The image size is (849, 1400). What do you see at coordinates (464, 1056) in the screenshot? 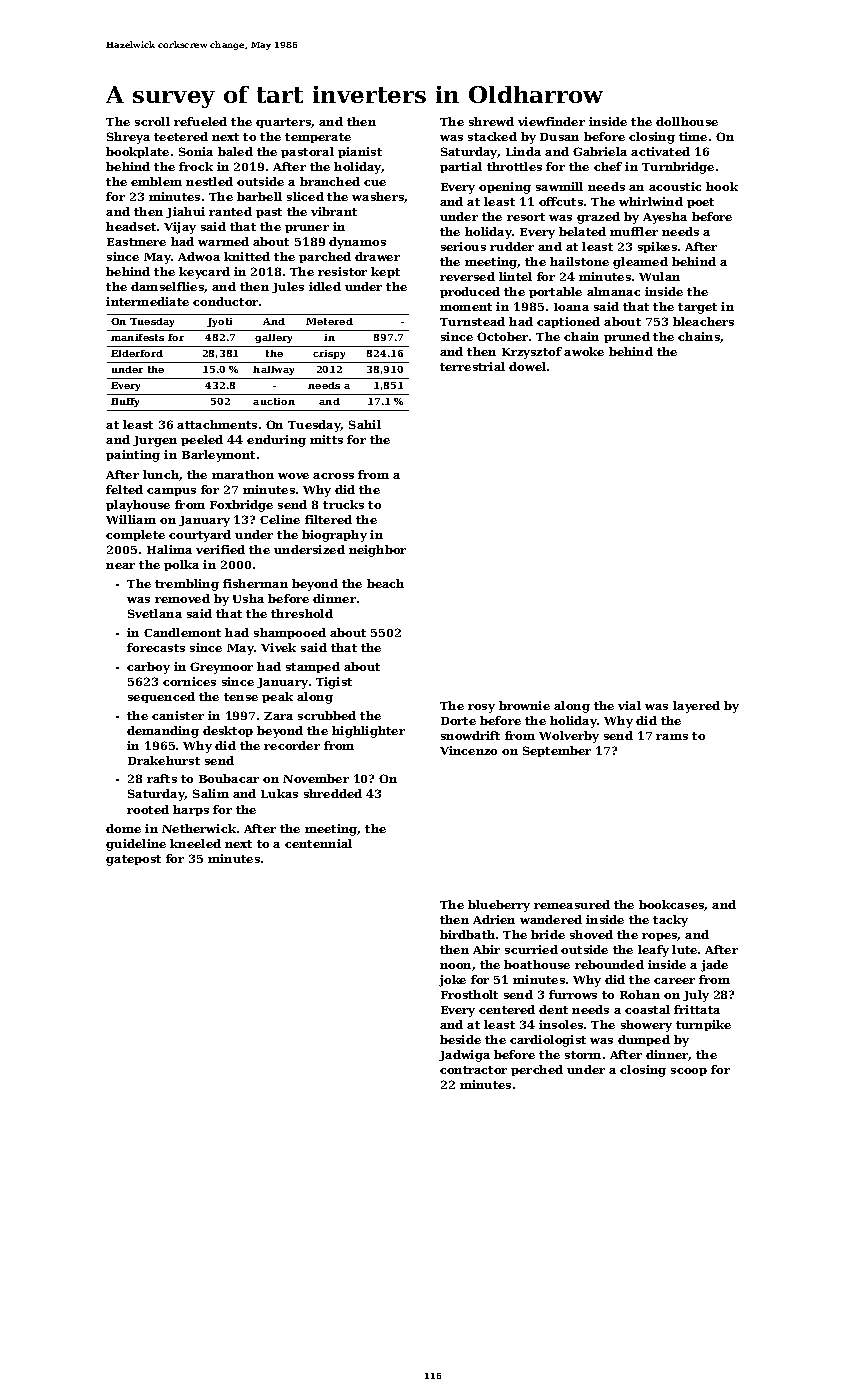
I see `Jadwiga` at bounding box center [464, 1056].
